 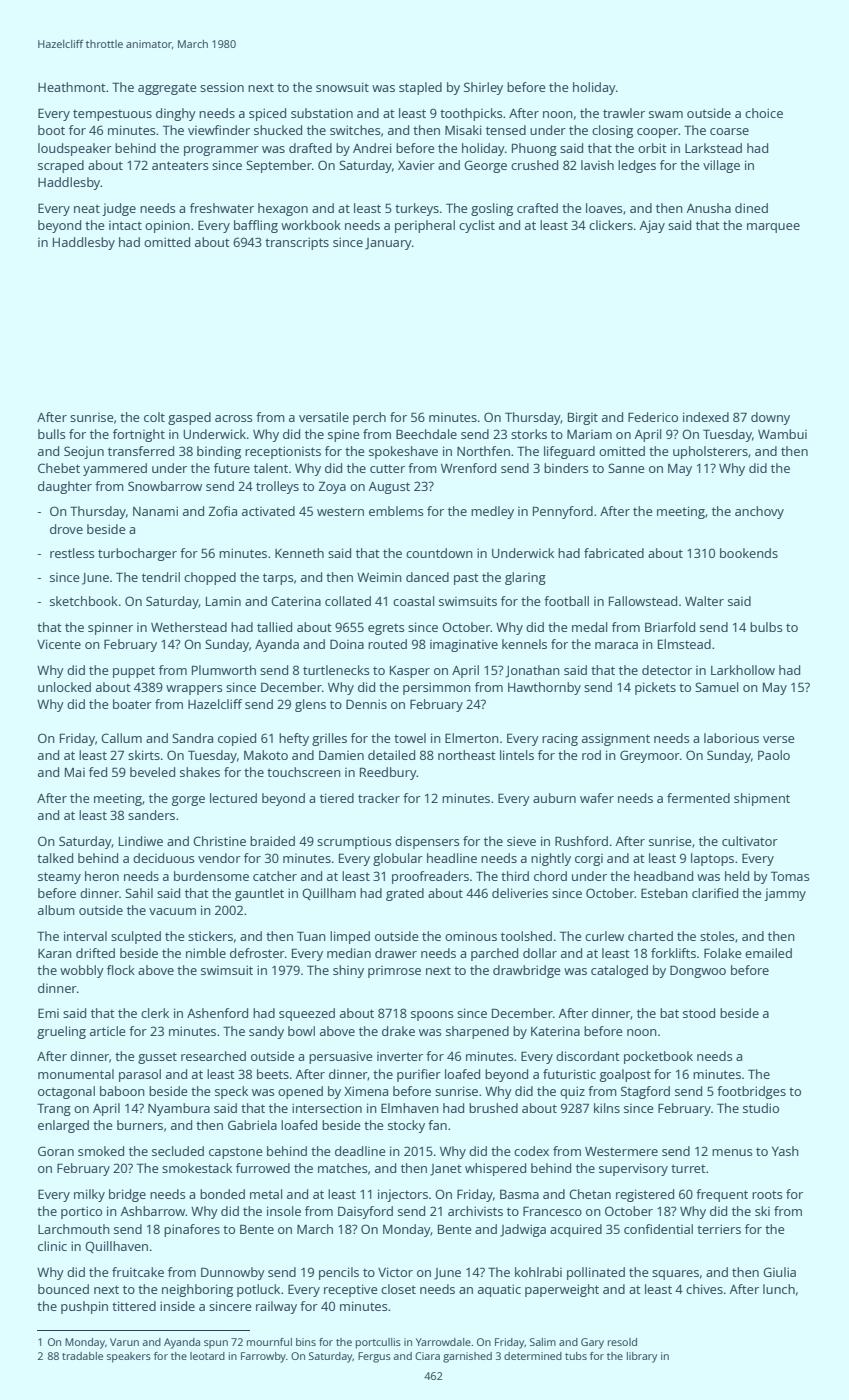 I want to click on lunch, so click(x=779, y=1289).
